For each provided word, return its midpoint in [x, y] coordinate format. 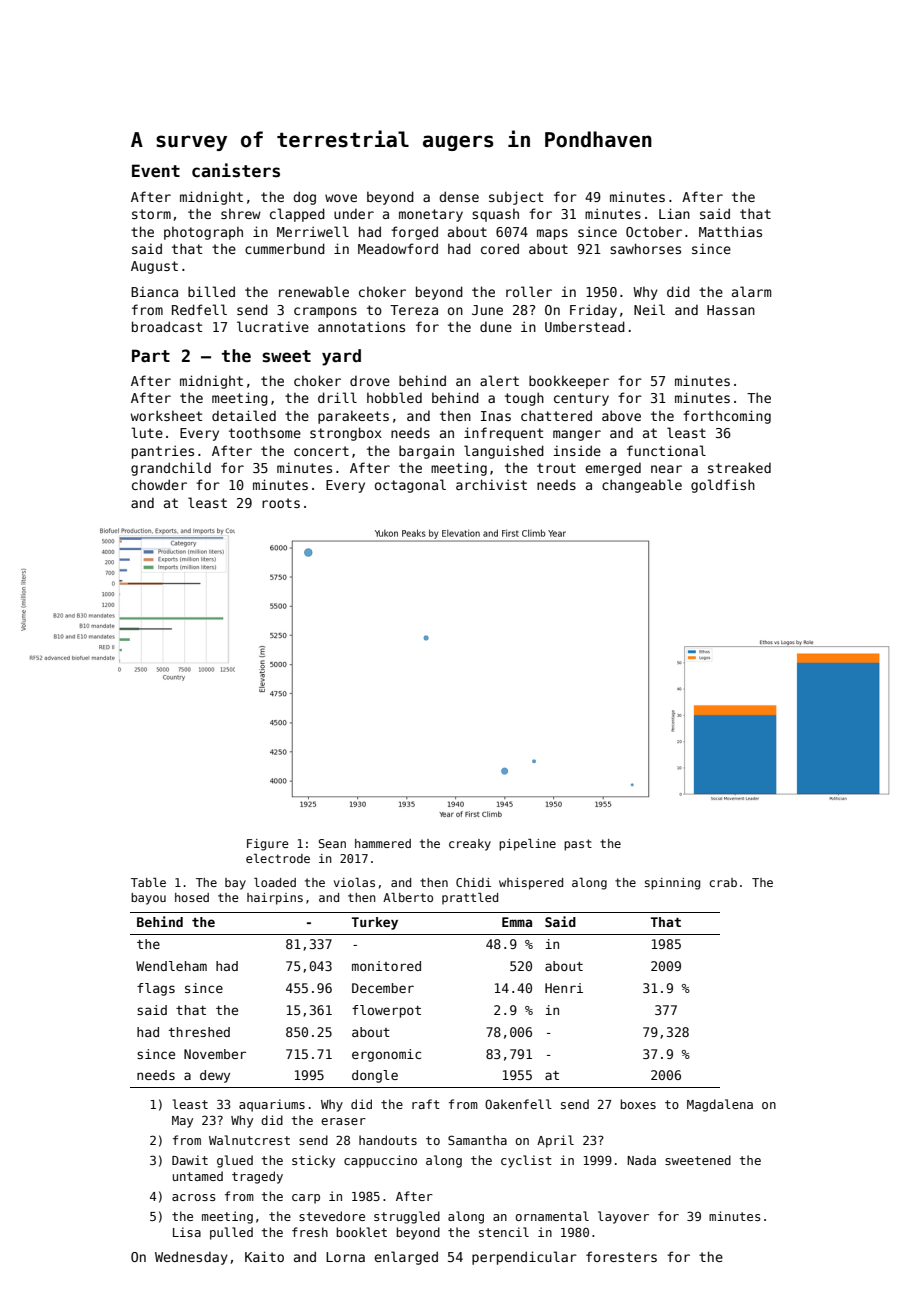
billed [211, 291]
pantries [163, 452]
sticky [313, 1161]
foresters [621, 1256]
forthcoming [727, 417]
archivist [491, 484]
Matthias [730, 231]
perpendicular [524, 1258]
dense [459, 196]
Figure [268, 845]
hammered [383, 843]
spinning [672, 884]
